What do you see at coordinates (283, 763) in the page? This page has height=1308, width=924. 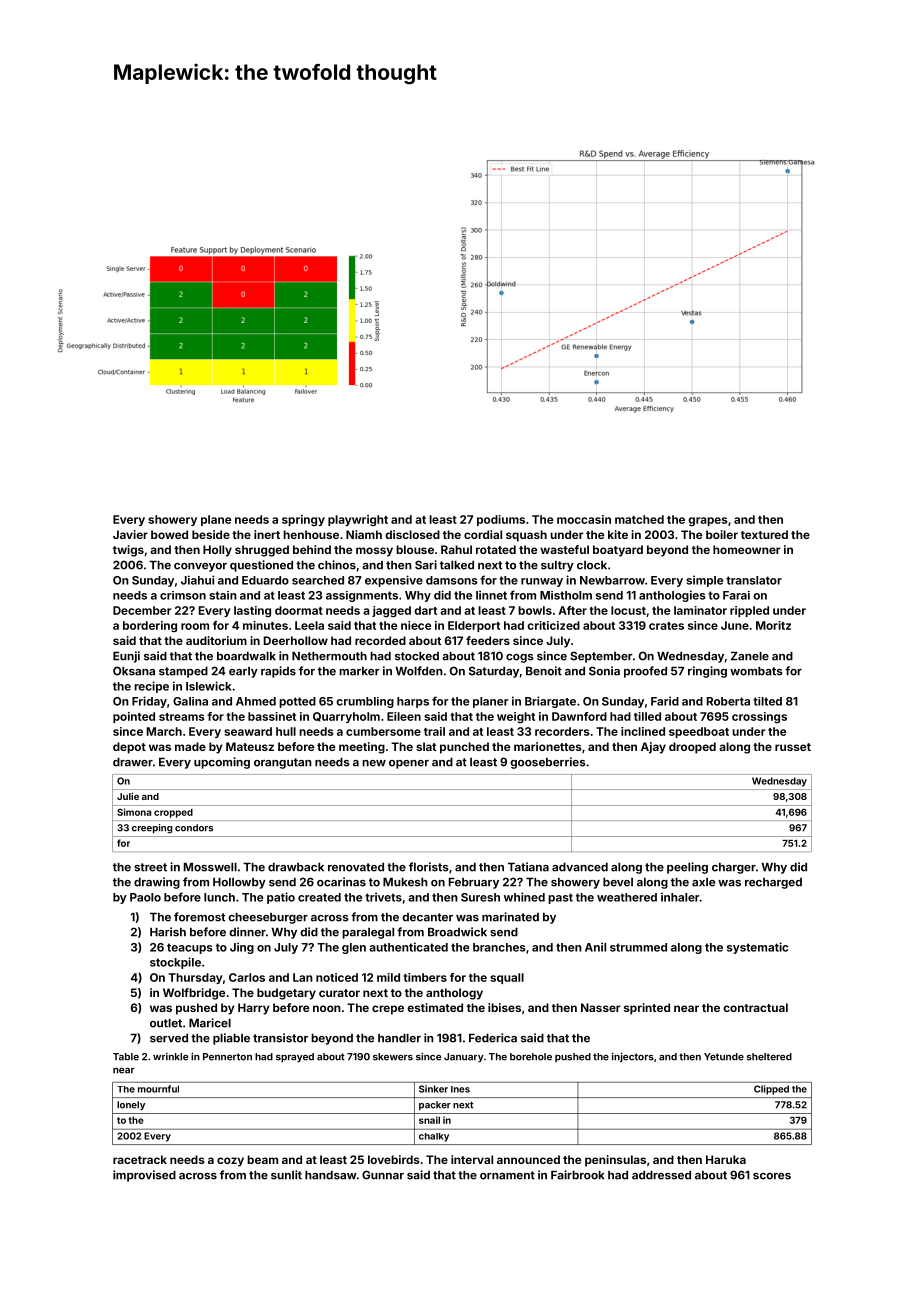 I see `orangutan` at bounding box center [283, 763].
